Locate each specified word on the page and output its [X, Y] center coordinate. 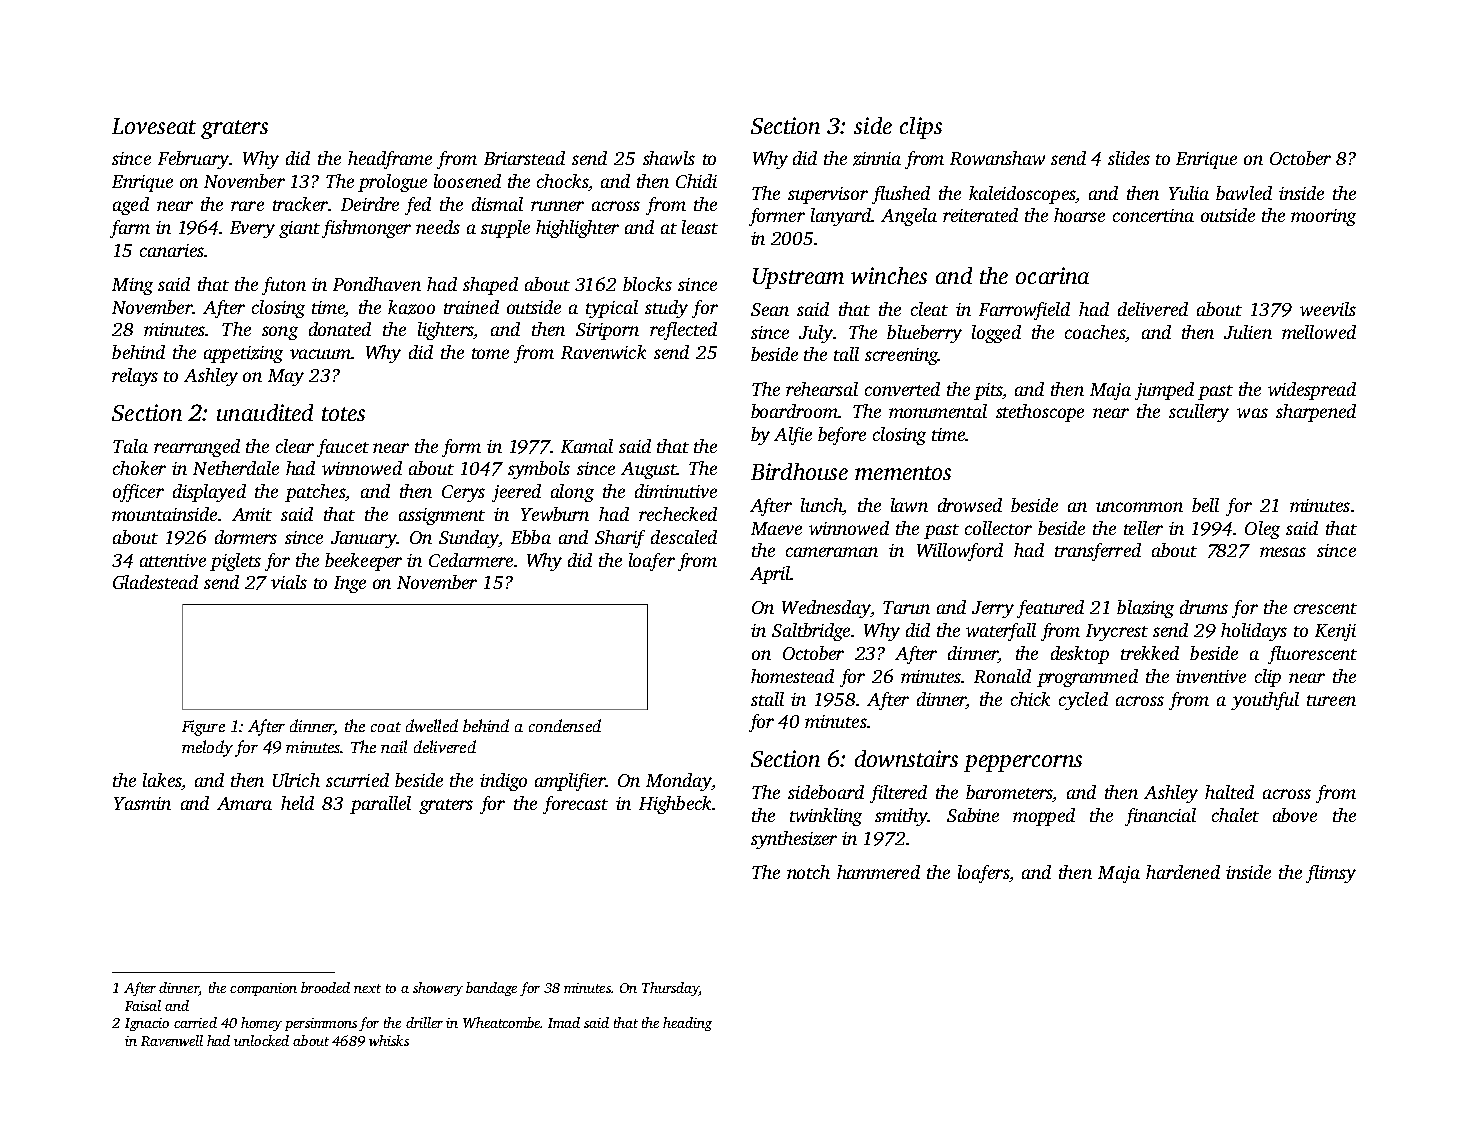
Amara [244, 803]
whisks [389, 1040]
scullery [1199, 413]
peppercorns [1023, 763]
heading [687, 1024]
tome [490, 353]
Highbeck [675, 805]
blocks [647, 284]
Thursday [670, 989]
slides [1129, 158]
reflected [683, 331]
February [193, 160]
